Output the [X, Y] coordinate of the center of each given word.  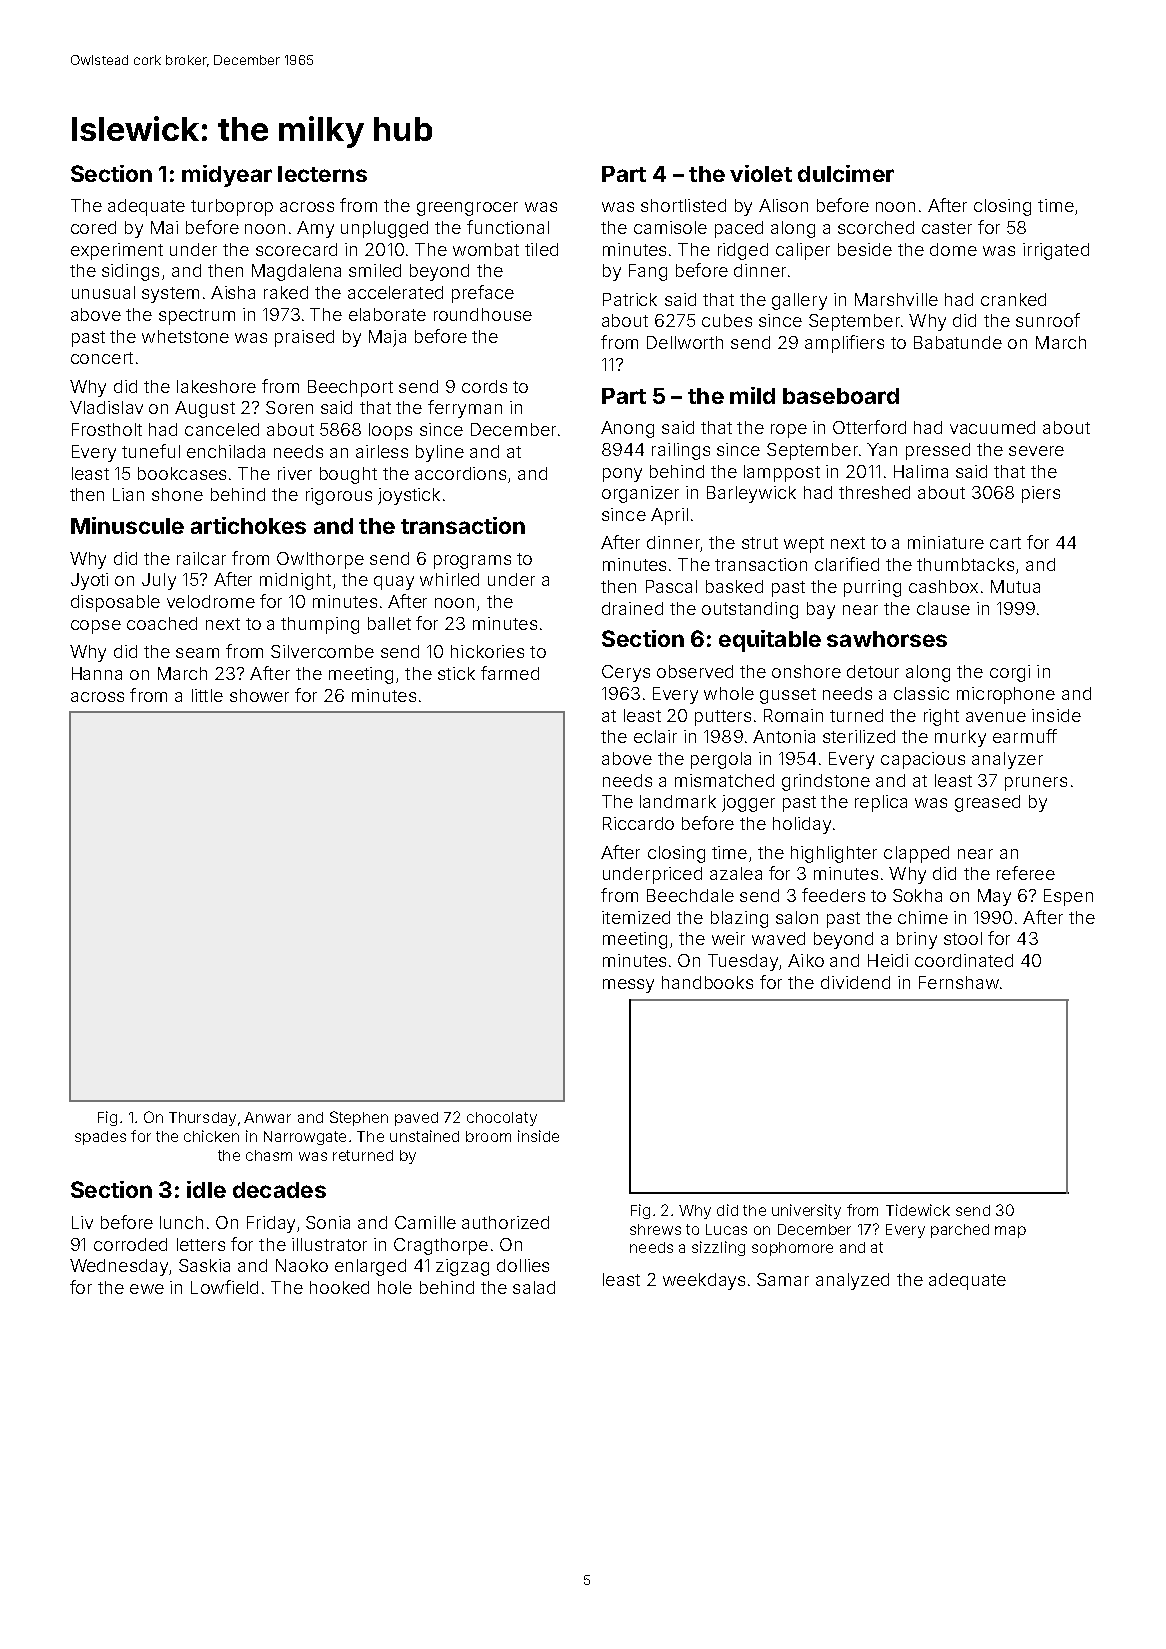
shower [259, 695]
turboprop [232, 207]
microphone [1006, 695]
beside [865, 249]
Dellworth [685, 342]
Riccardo [638, 823]
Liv [82, 1222]
